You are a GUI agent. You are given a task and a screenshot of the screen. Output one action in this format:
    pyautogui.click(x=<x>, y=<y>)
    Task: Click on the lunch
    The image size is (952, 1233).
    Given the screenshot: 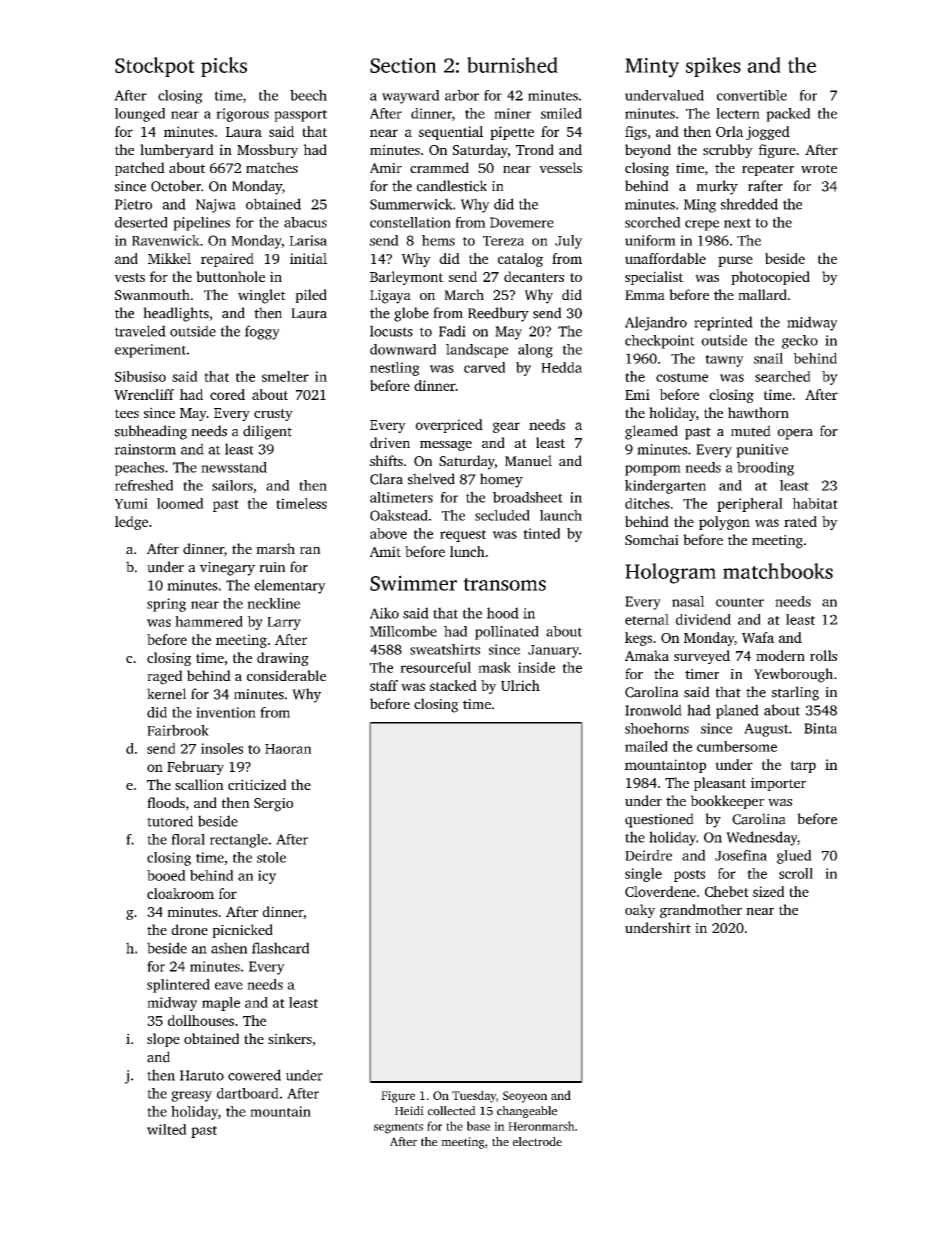 What is the action you would take?
    pyautogui.click(x=467, y=551)
